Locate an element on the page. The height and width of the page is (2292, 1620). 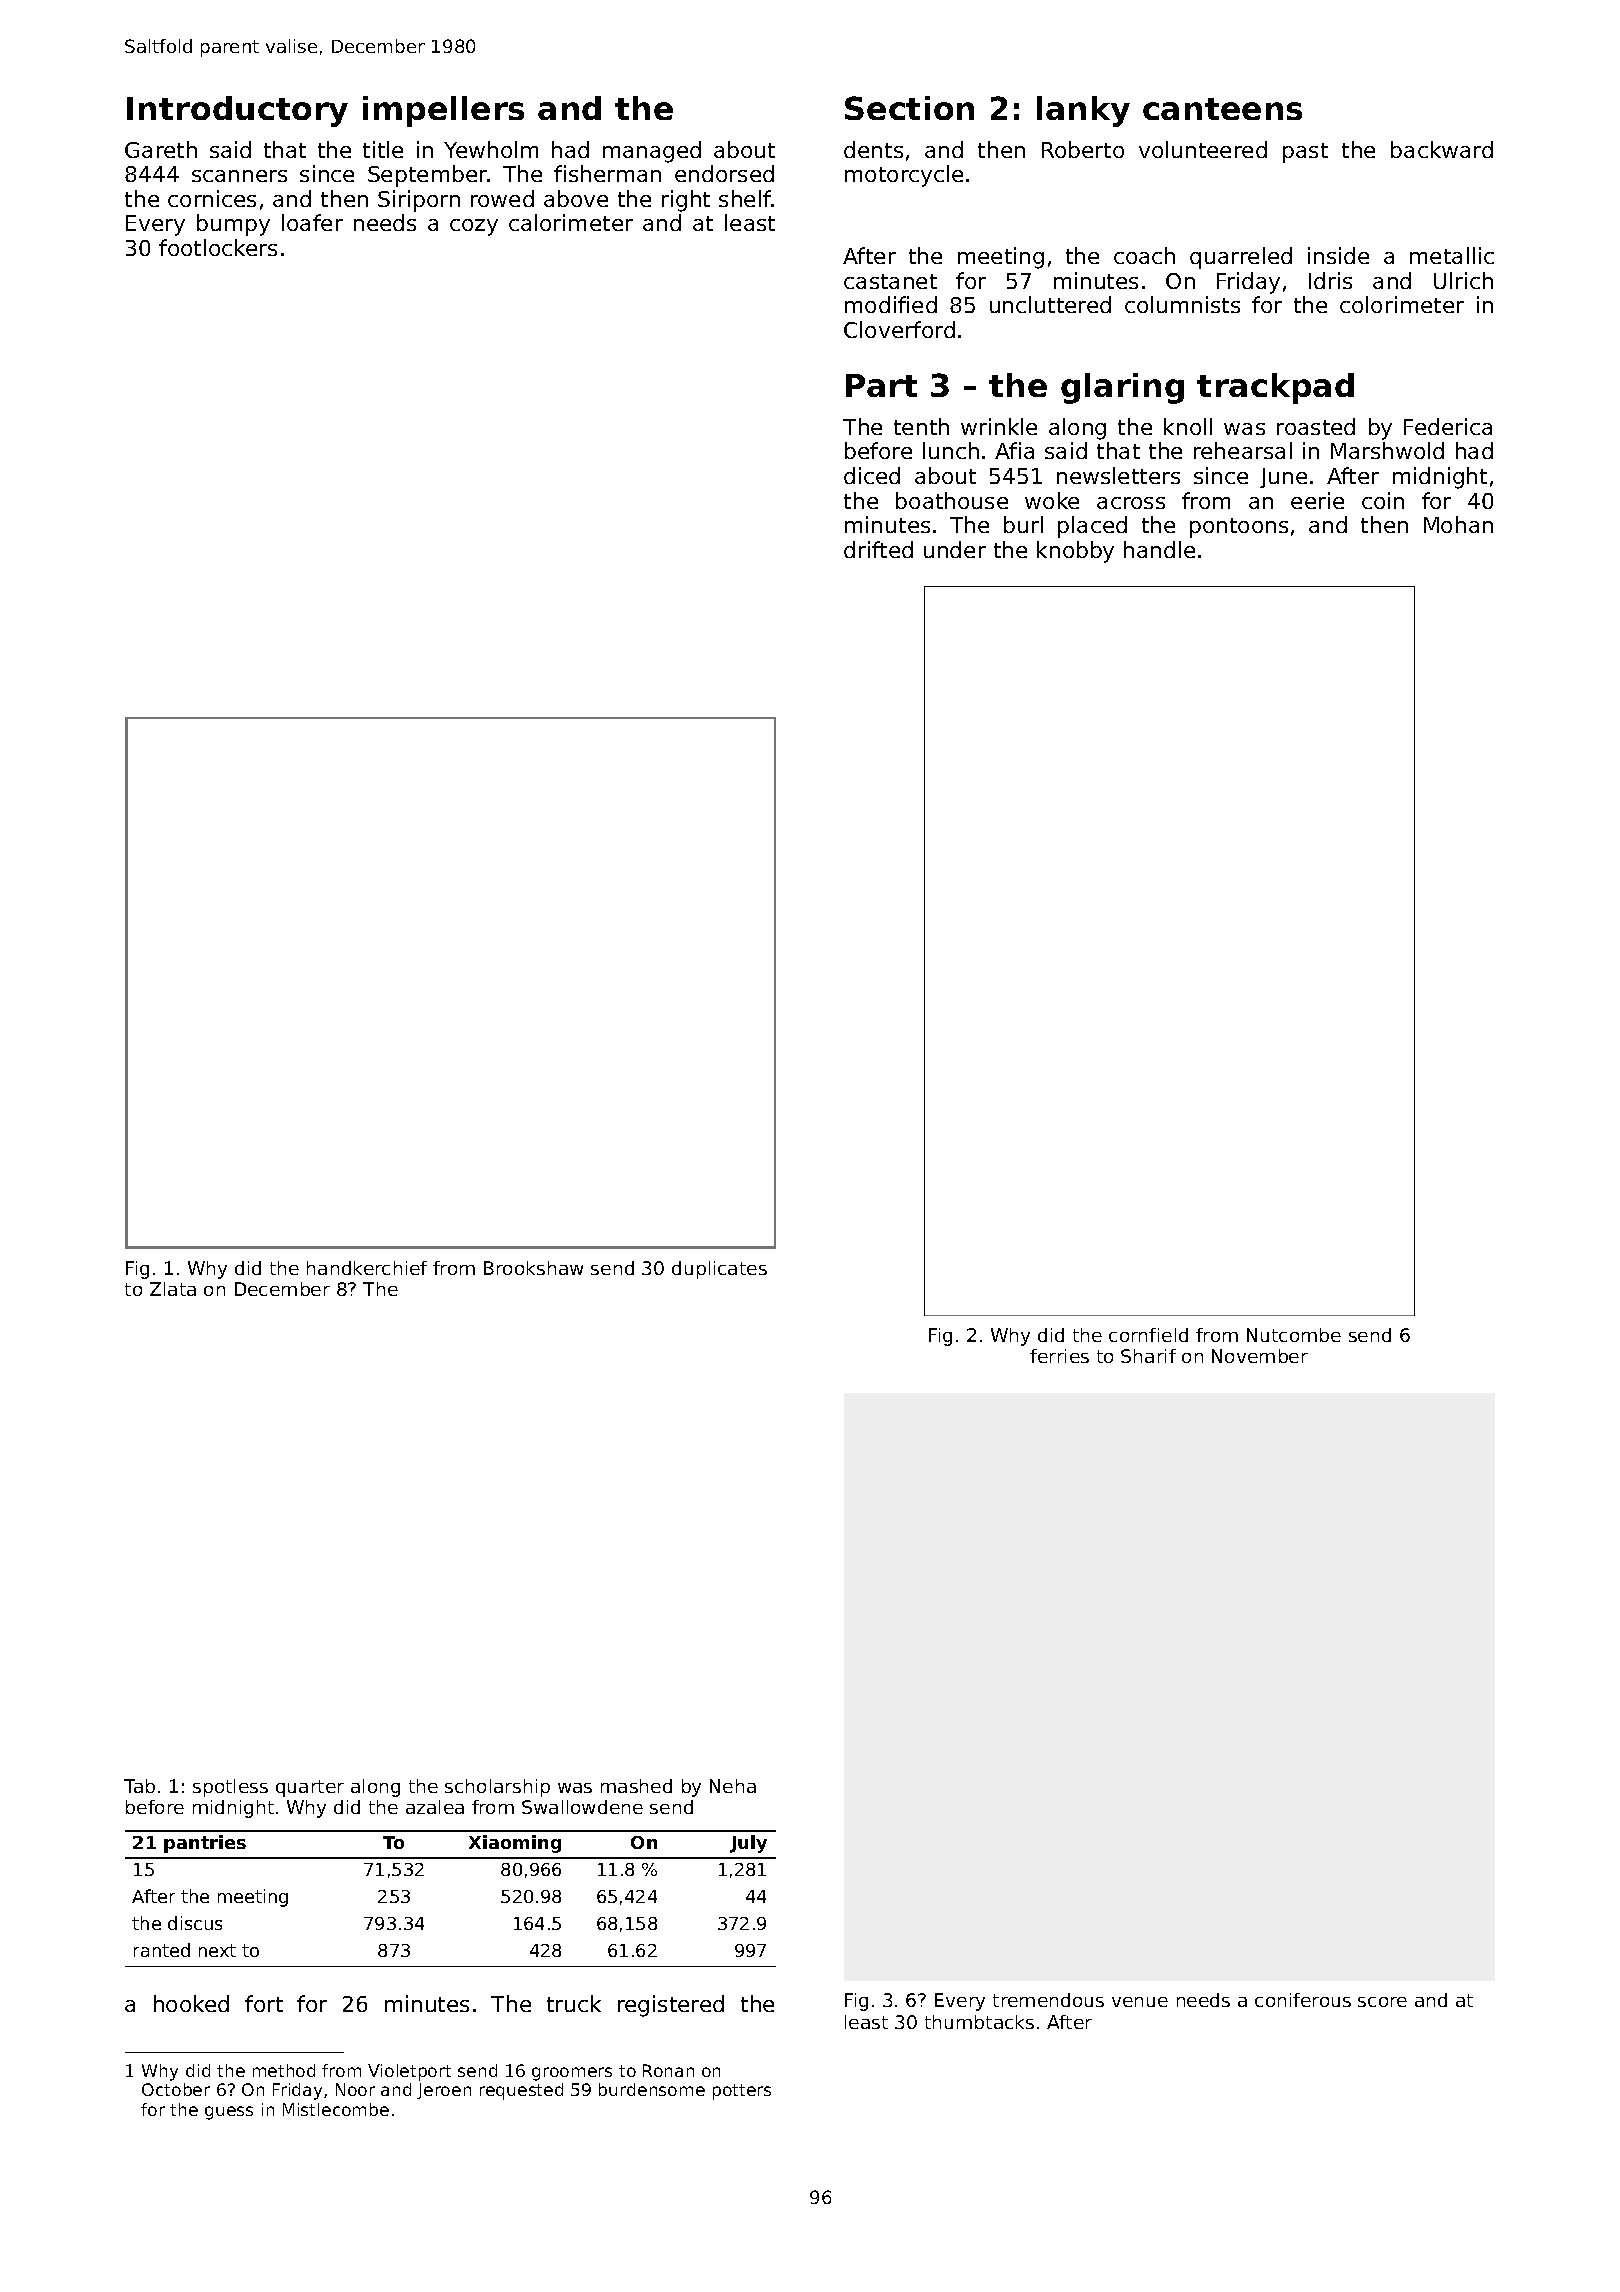
Sharif is located at coordinates (1148, 1356).
